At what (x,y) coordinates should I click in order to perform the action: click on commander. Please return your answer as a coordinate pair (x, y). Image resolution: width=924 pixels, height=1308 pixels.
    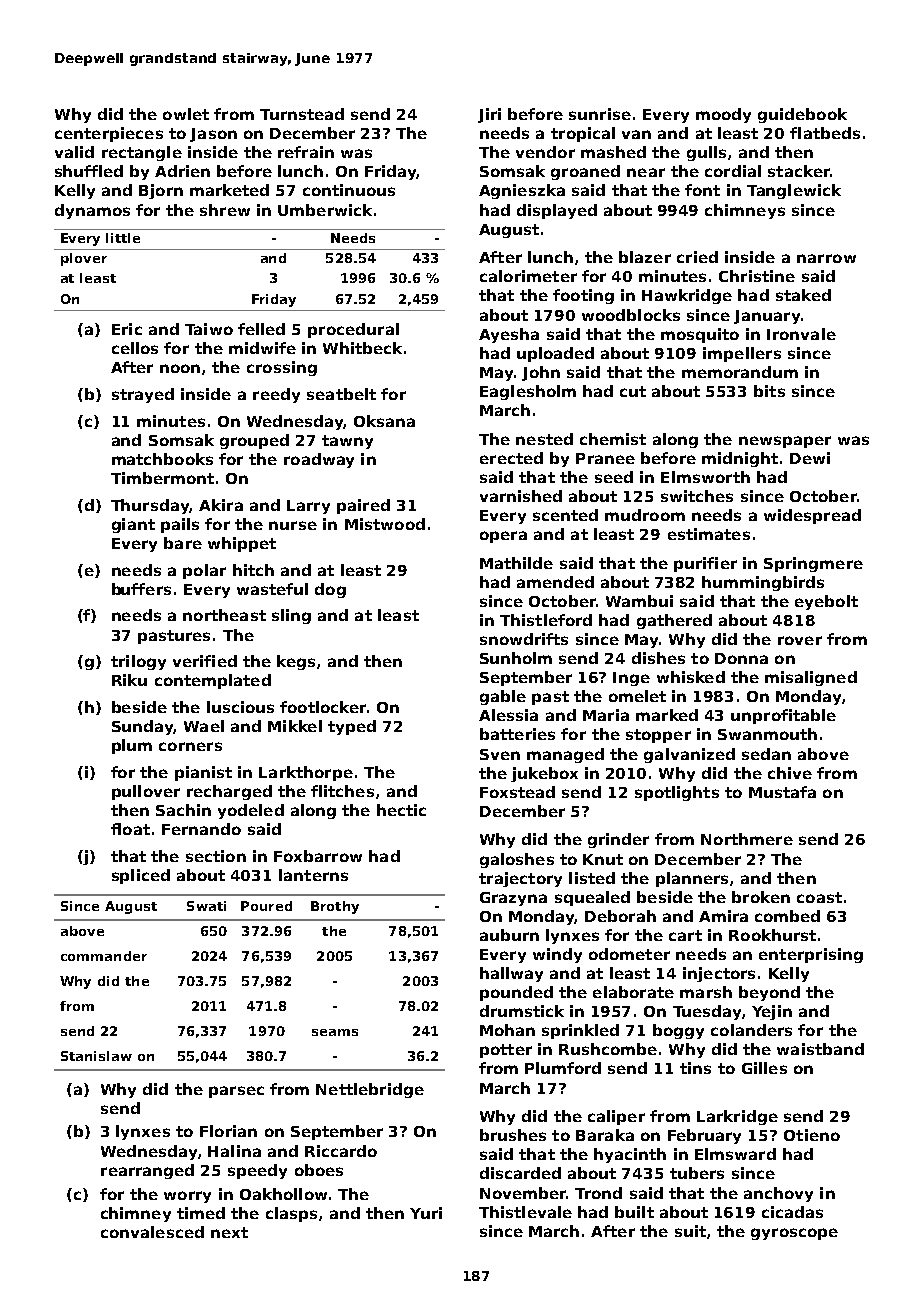
    Looking at the image, I should click on (104, 956).
